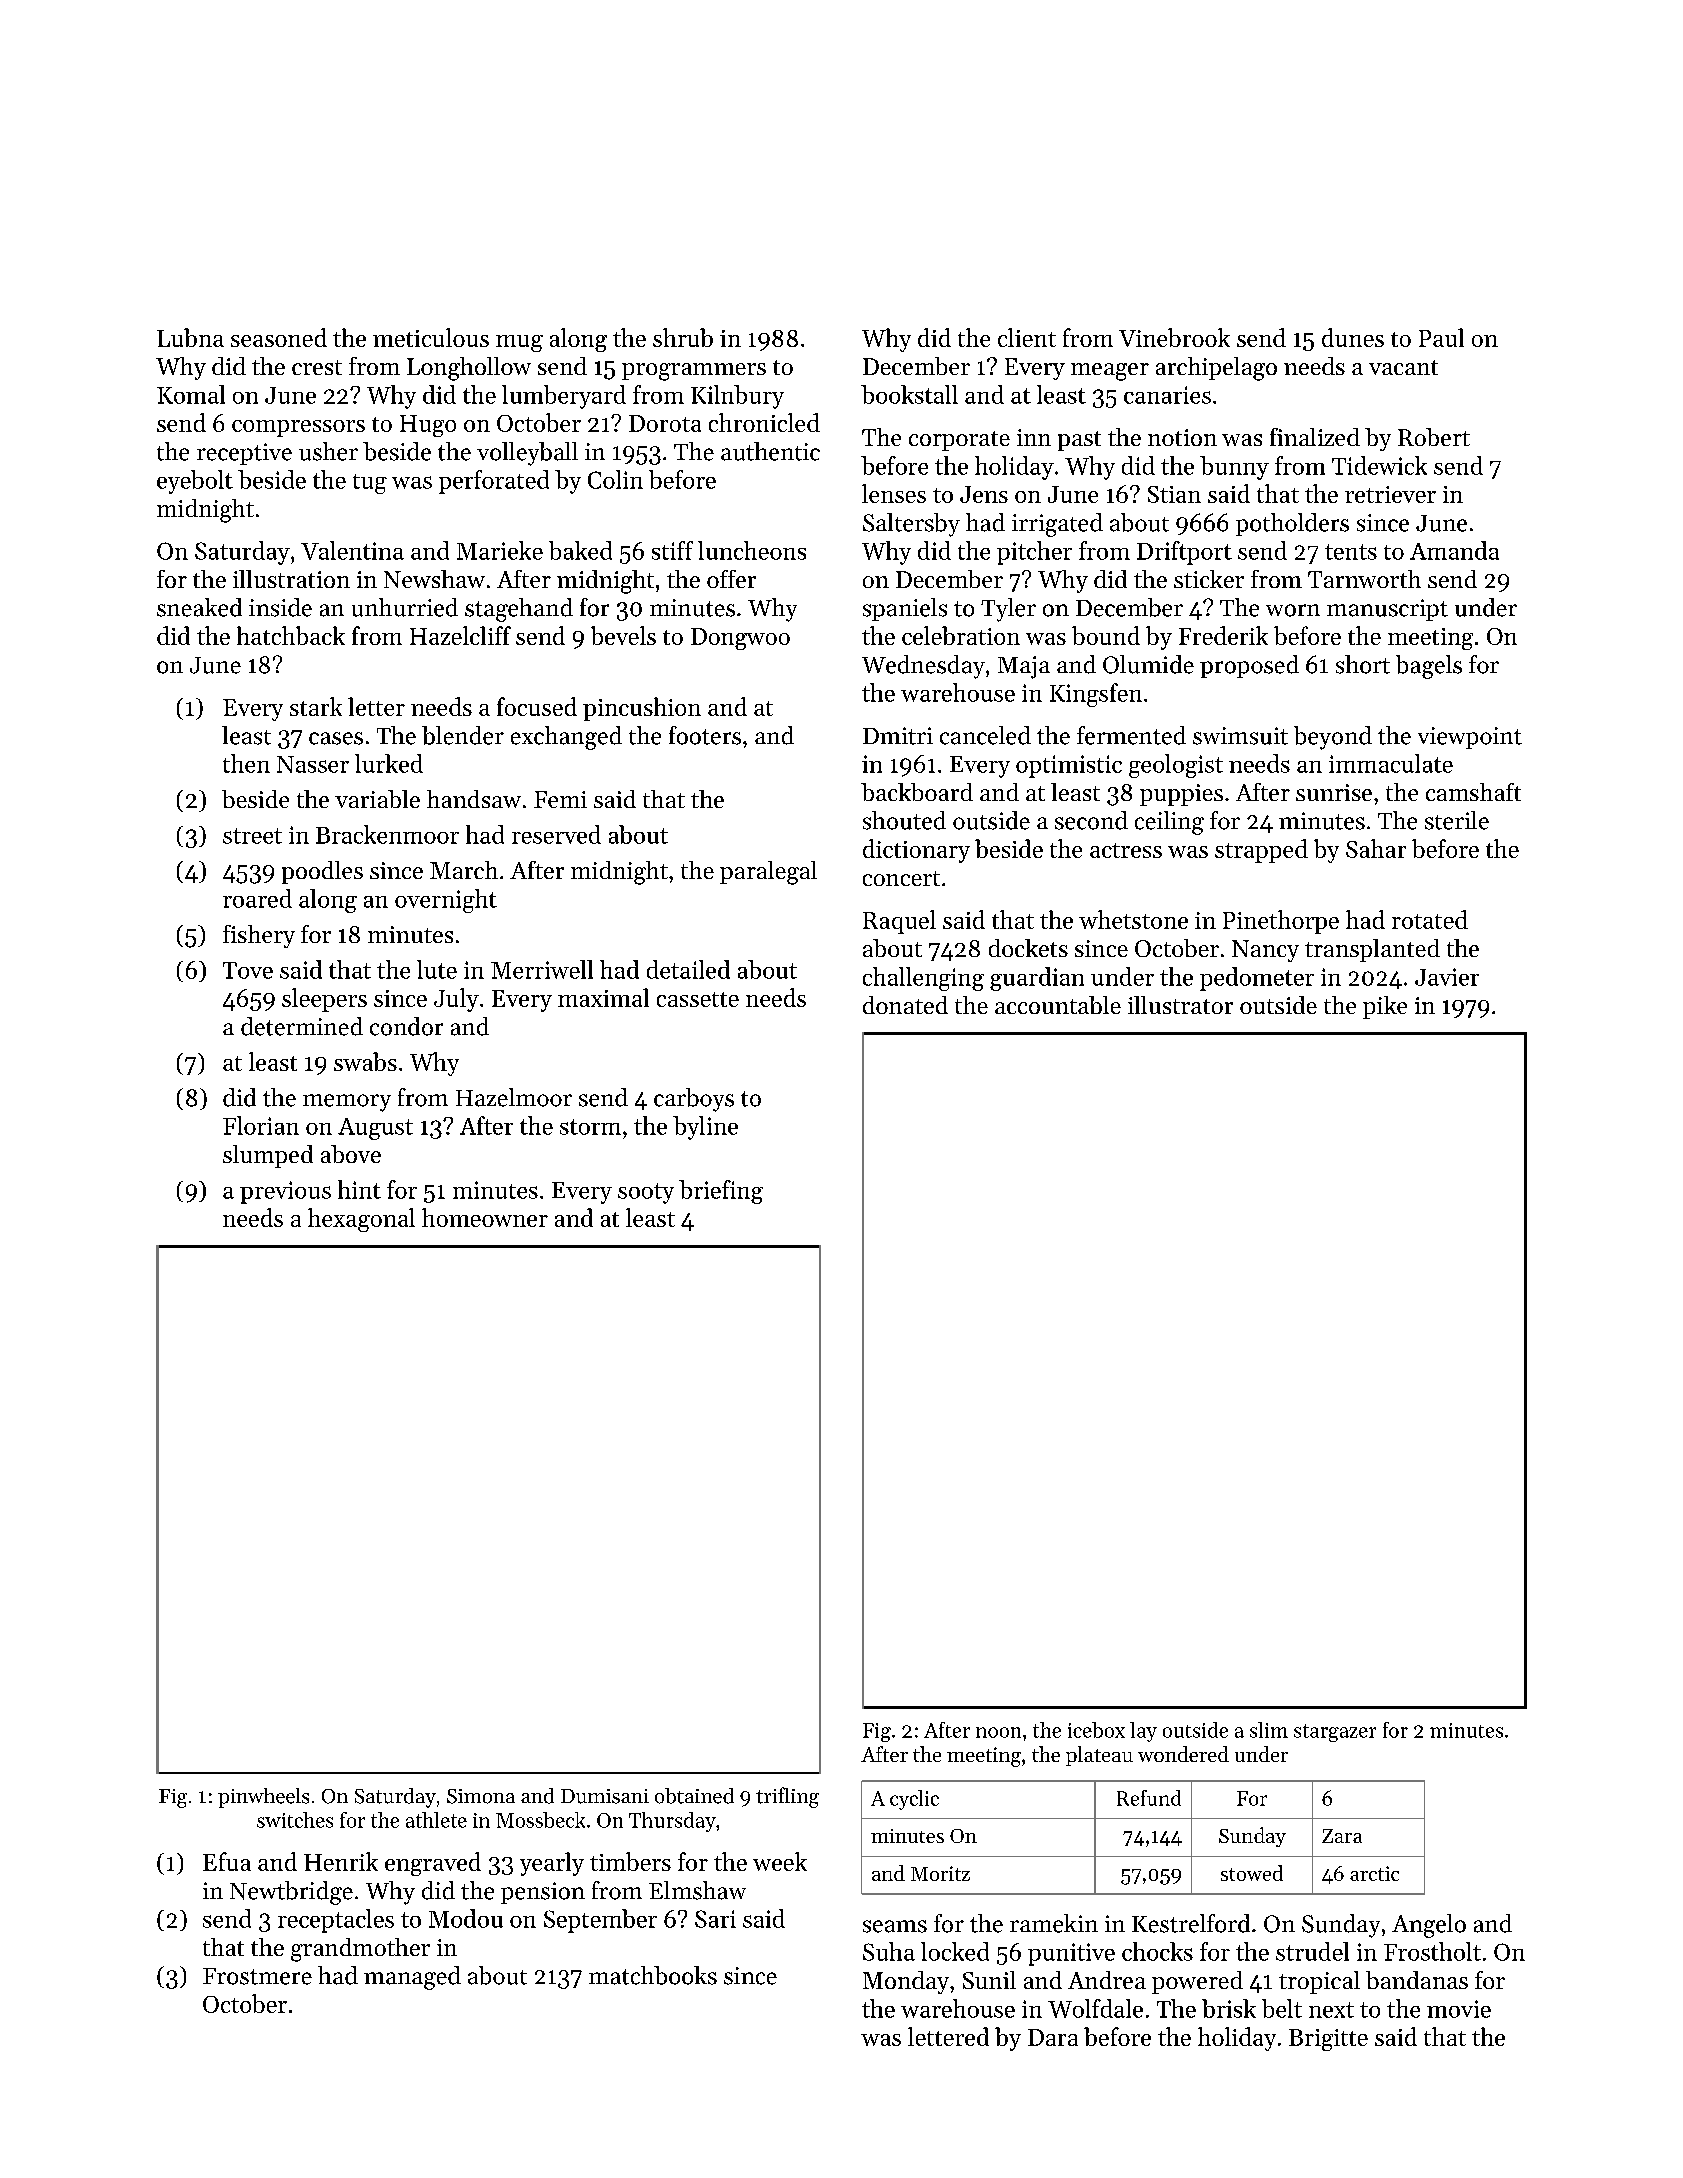 The height and width of the document is (2178, 1683). Describe the element at coordinates (683, 337) in the document. I see `shrub` at that location.
